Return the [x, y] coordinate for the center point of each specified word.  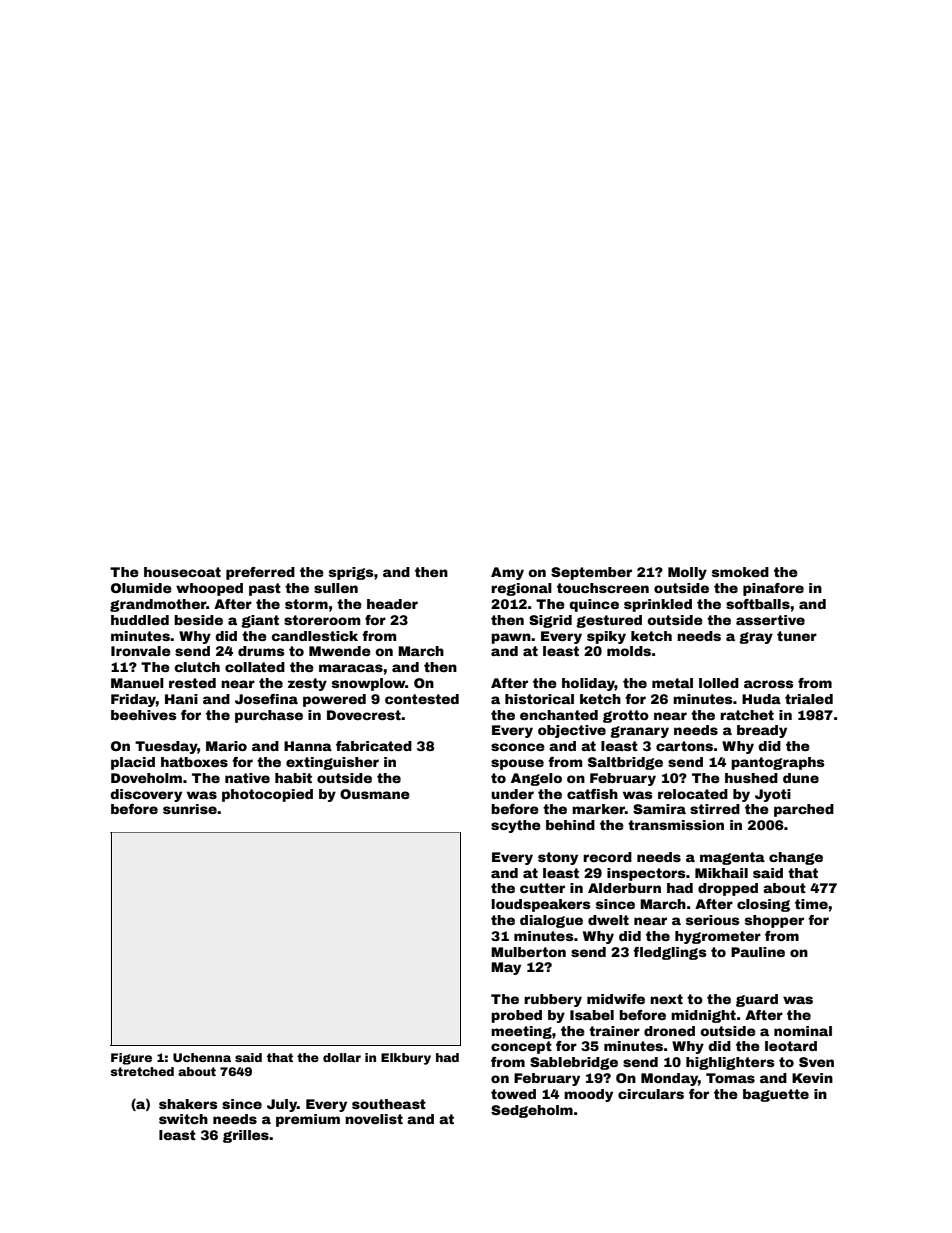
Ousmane [375, 794]
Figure [131, 1059]
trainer [614, 1031]
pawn [511, 638]
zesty [307, 684]
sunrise [190, 809]
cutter [542, 888]
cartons [684, 746]
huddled [140, 620]
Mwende [340, 651]
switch [183, 1119]
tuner [797, 636]
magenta [732, 858]
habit [293, 778]
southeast [389, 1104]
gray [756, 638]
